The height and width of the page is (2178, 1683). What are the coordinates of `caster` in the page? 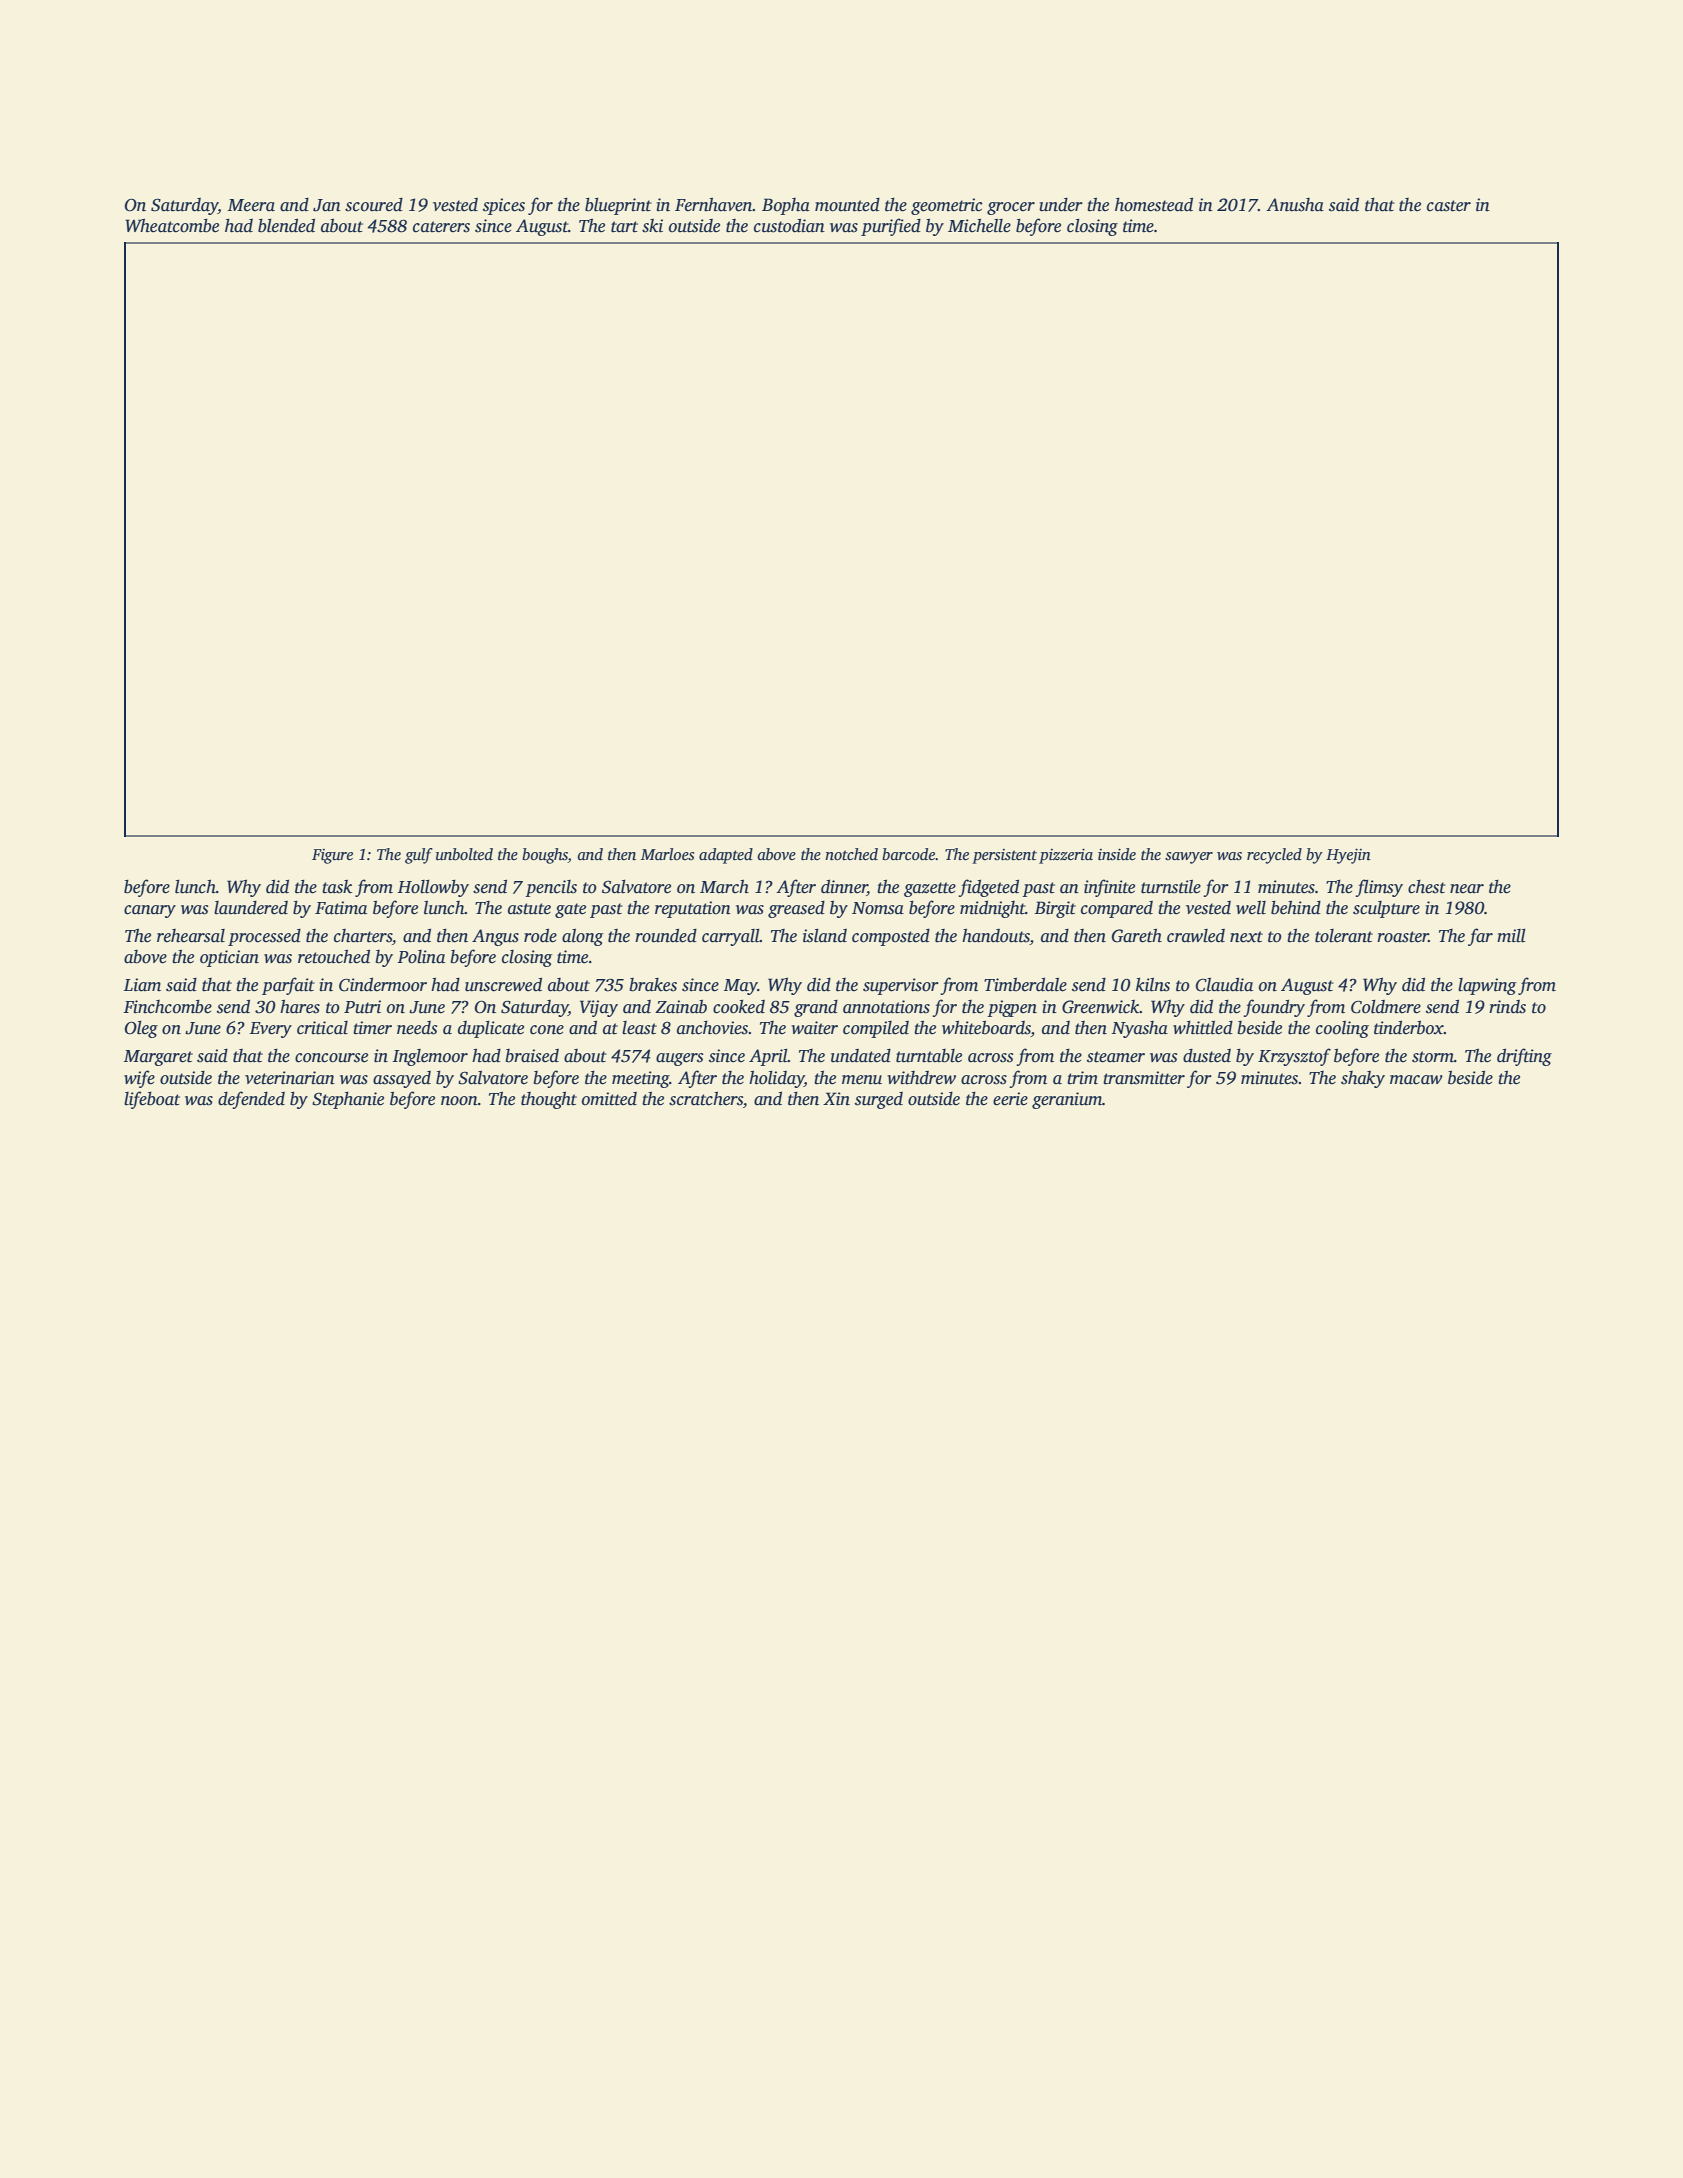 It's located at (1449, 206).
